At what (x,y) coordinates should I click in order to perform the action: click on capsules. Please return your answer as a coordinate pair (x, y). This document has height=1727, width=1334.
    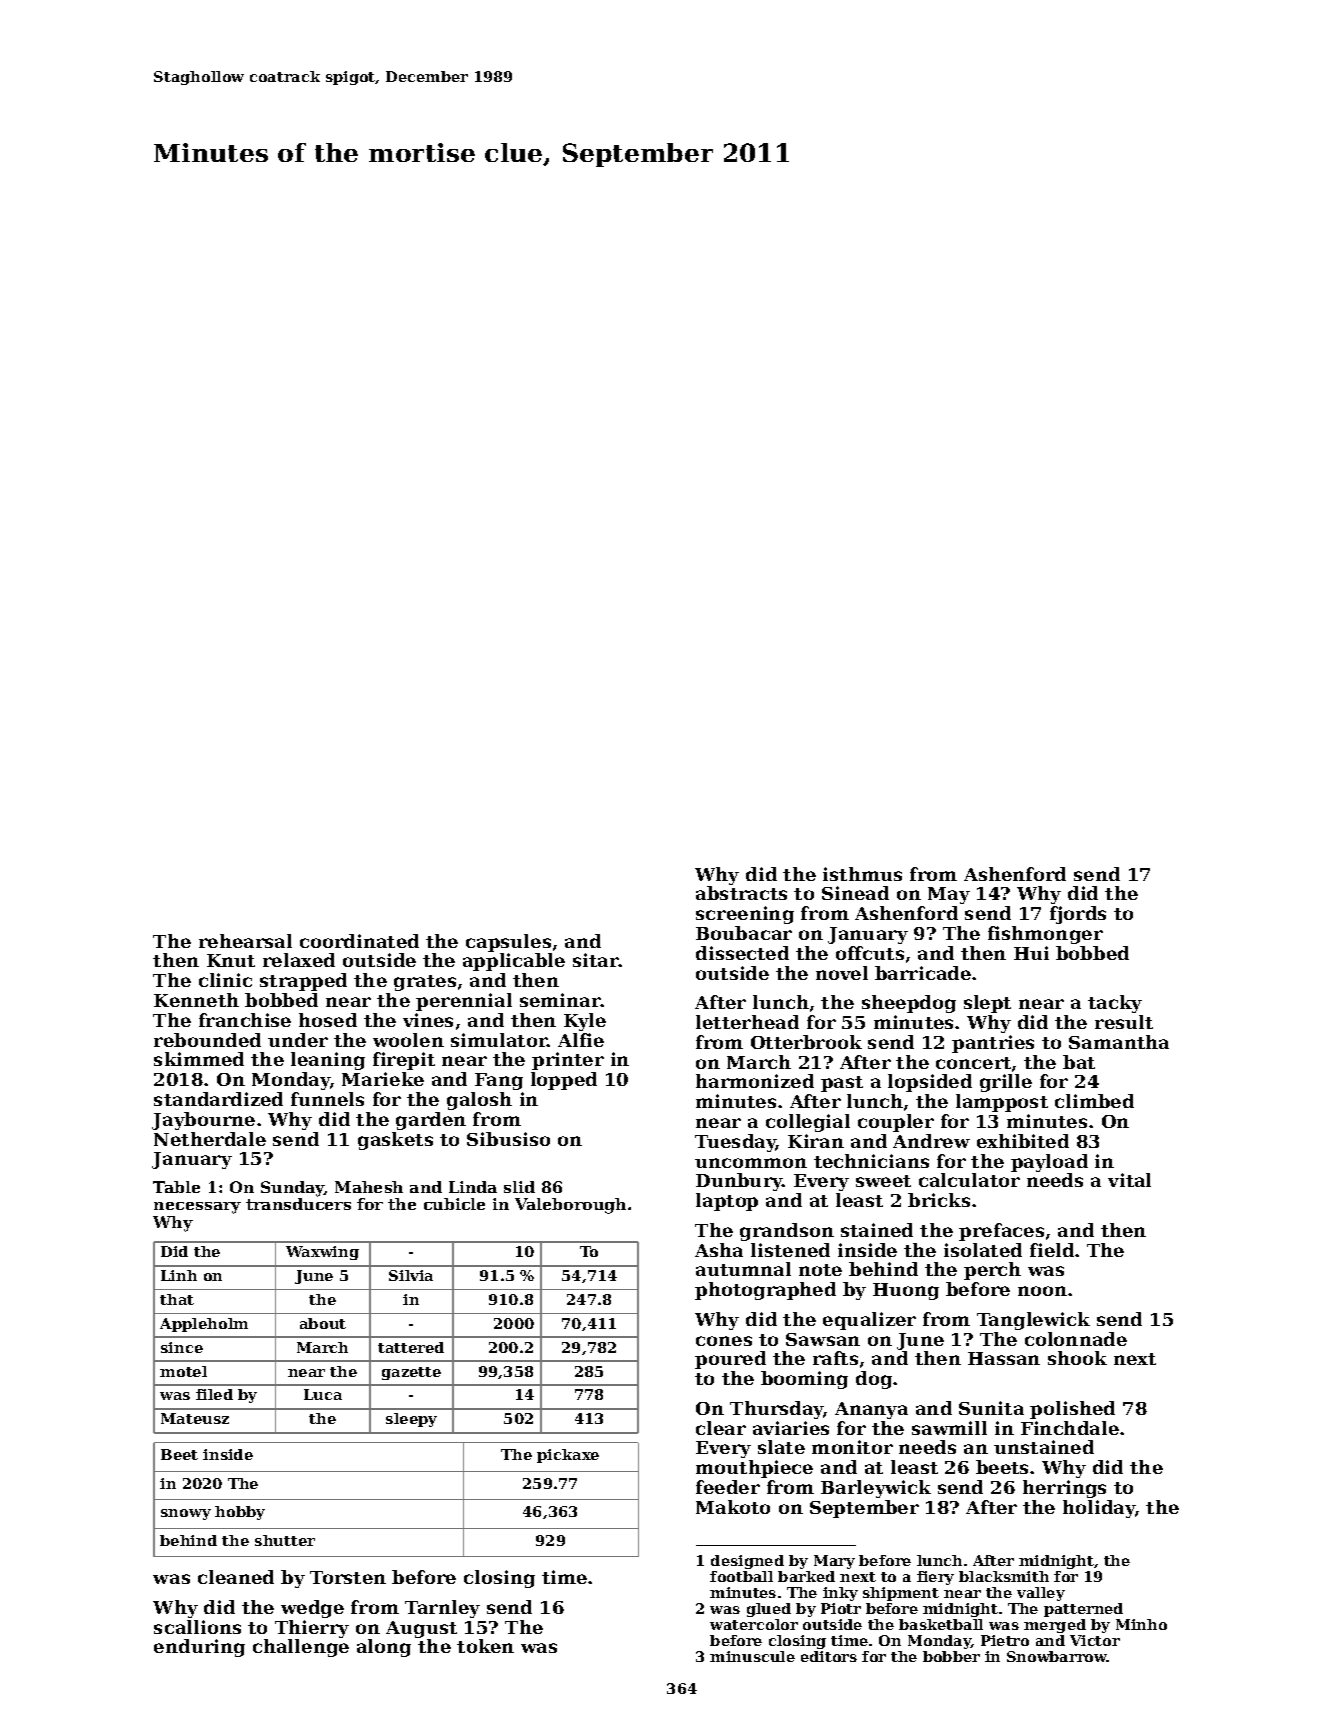
    Looking at the image, I should click on (508, 943).
